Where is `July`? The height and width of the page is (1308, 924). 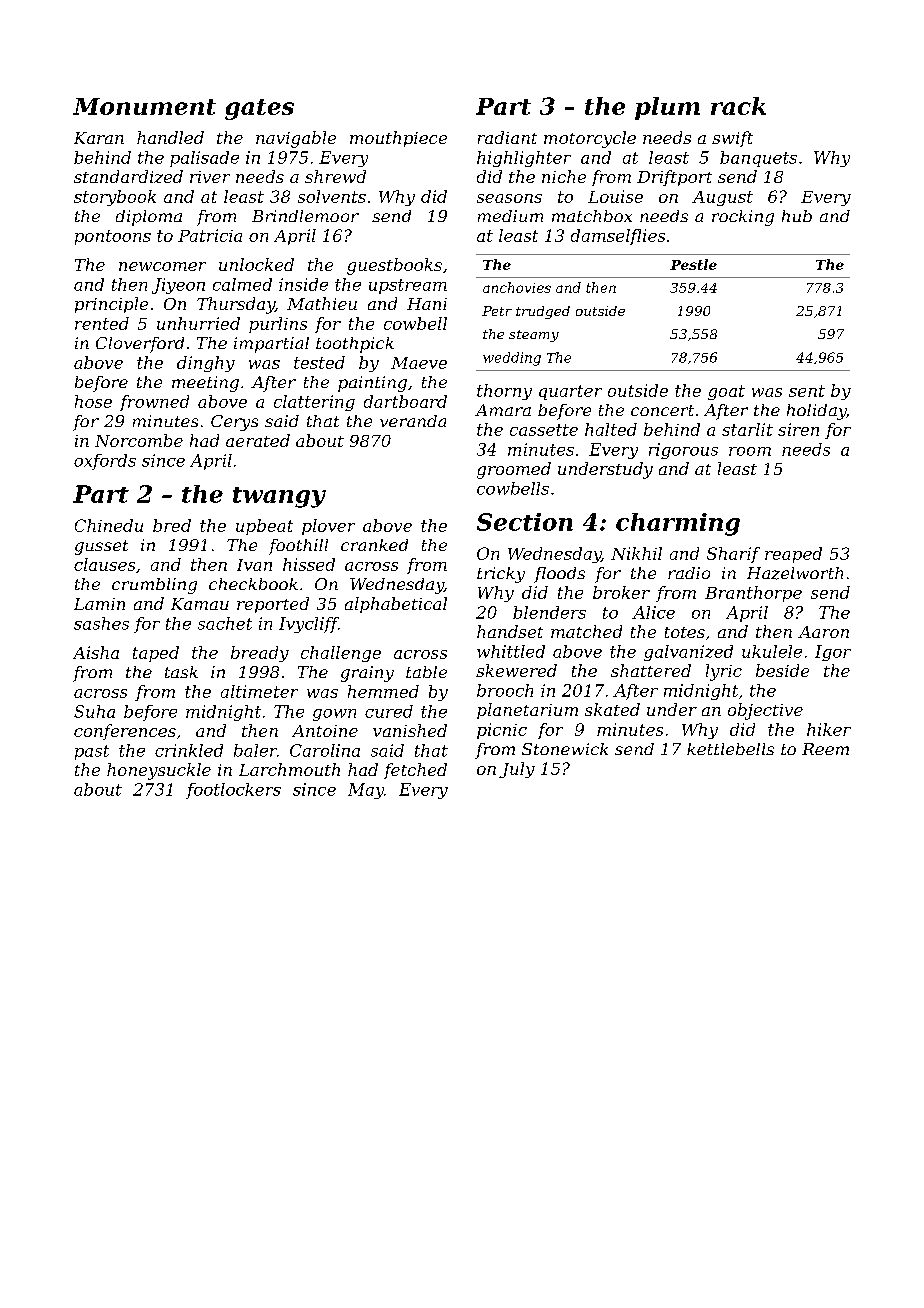
July is located at coordinates (517, 770).
